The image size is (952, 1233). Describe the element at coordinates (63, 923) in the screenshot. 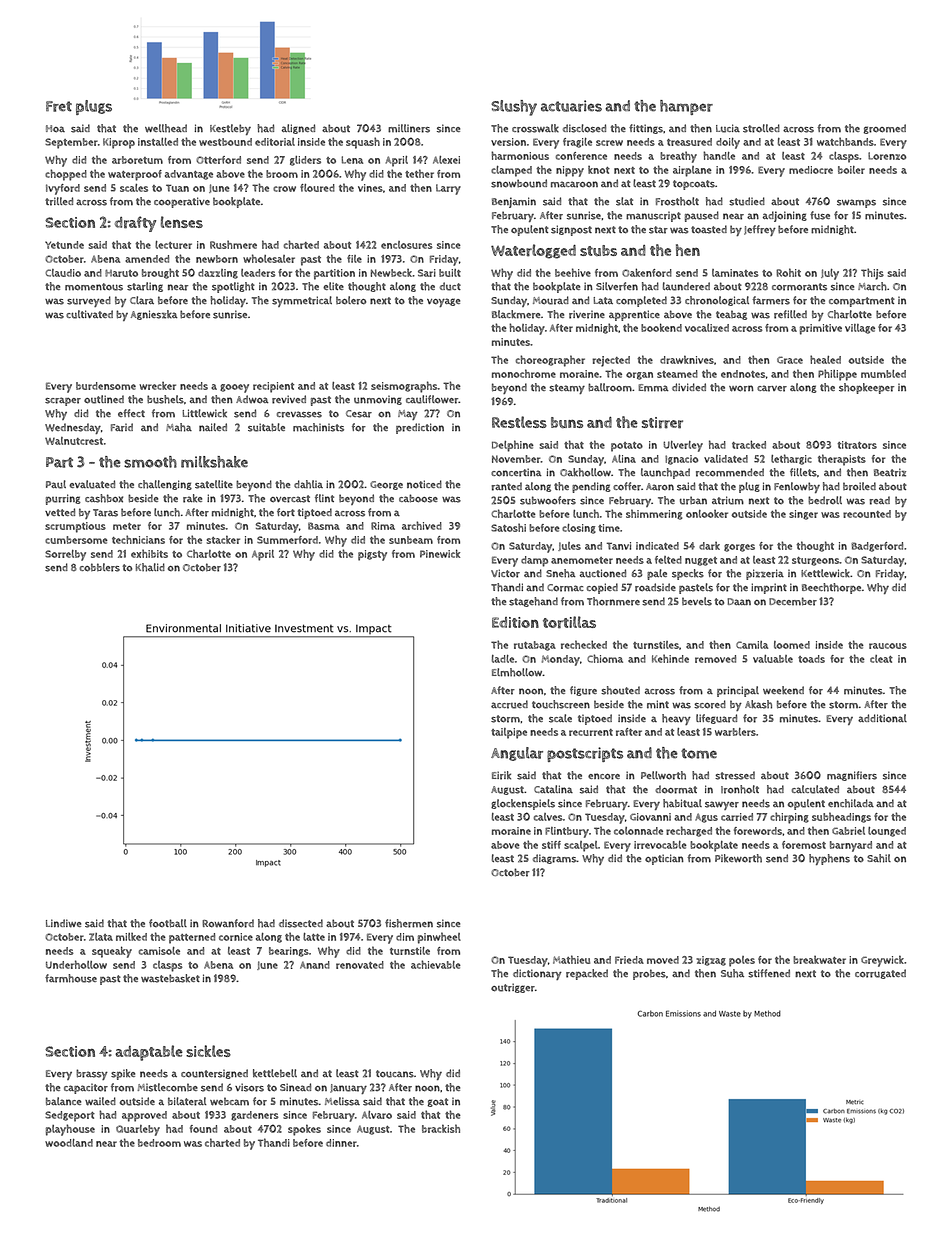

I see `Lindiwe` at that location.
